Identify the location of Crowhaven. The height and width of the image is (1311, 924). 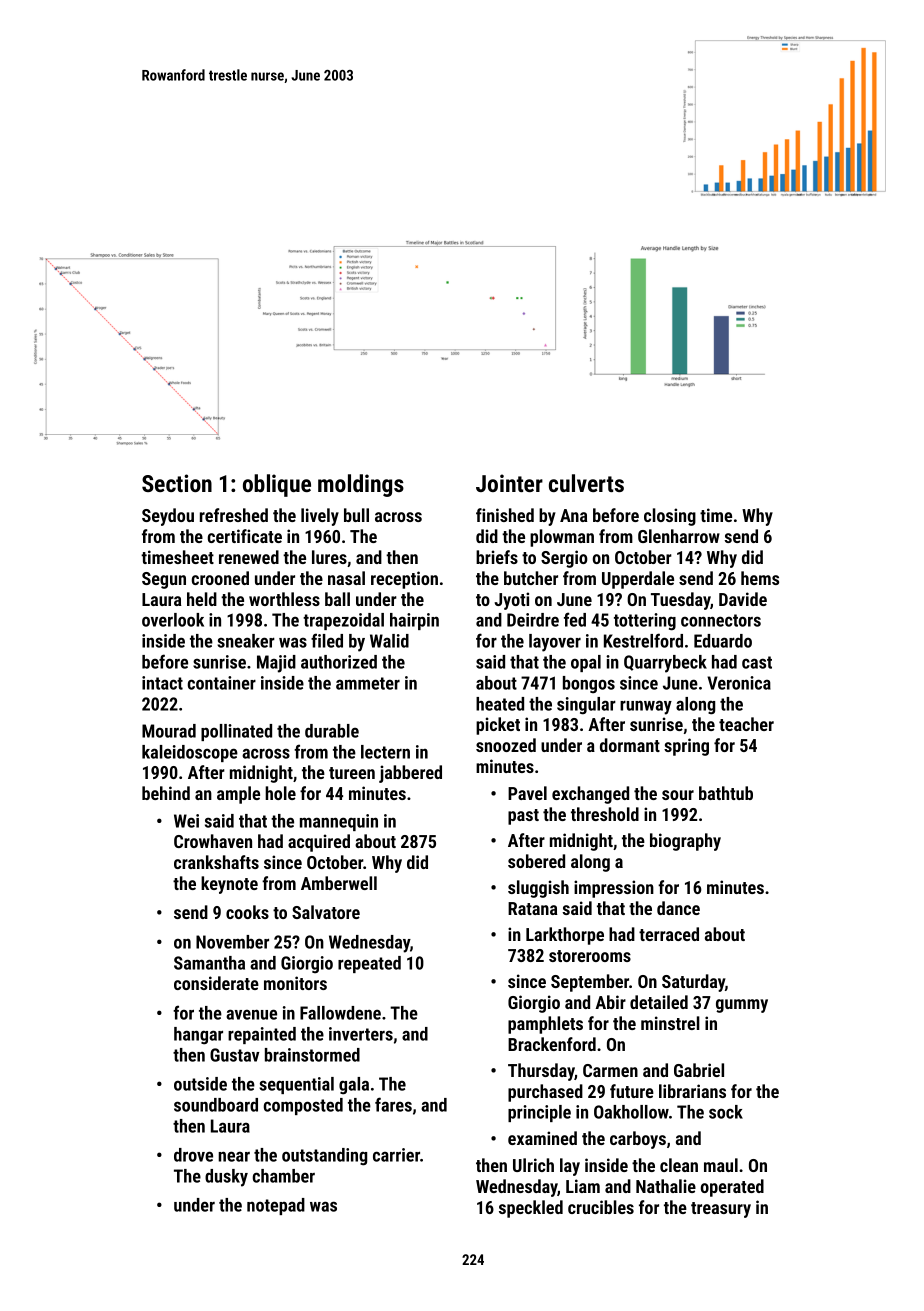
(213, 841).
